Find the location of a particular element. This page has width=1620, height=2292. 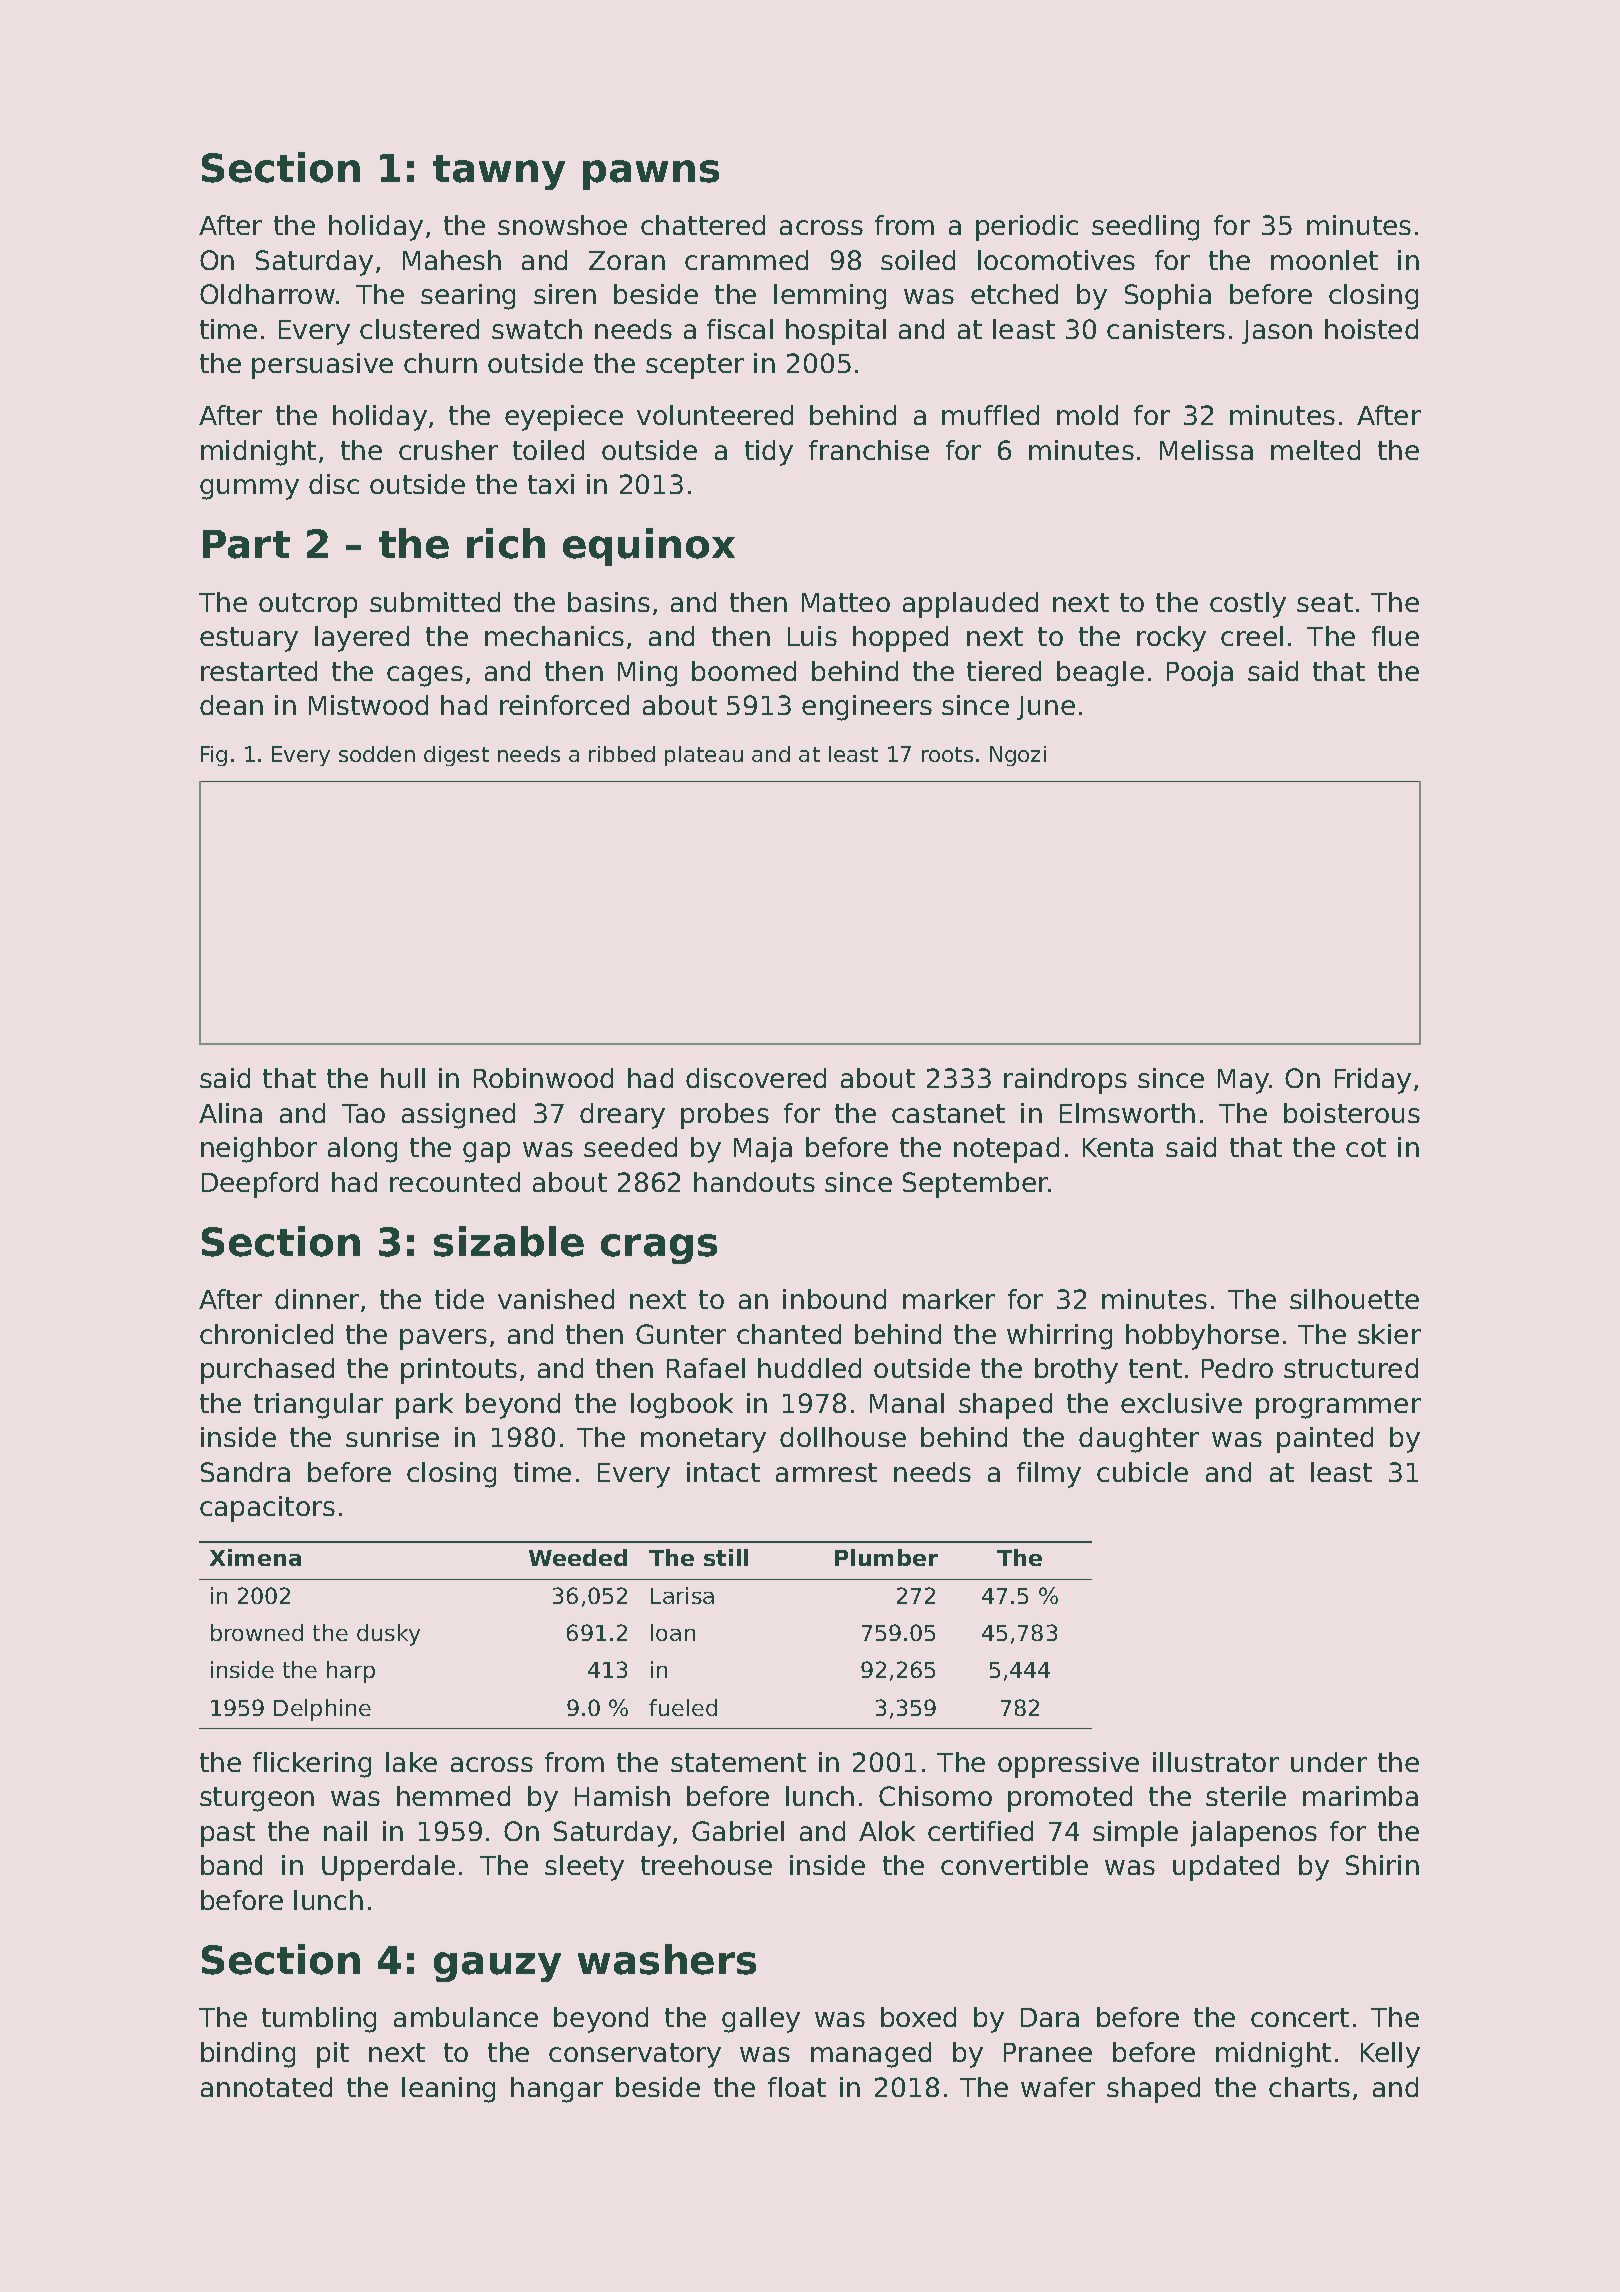

tawny is located at coordinates (499, 172).
